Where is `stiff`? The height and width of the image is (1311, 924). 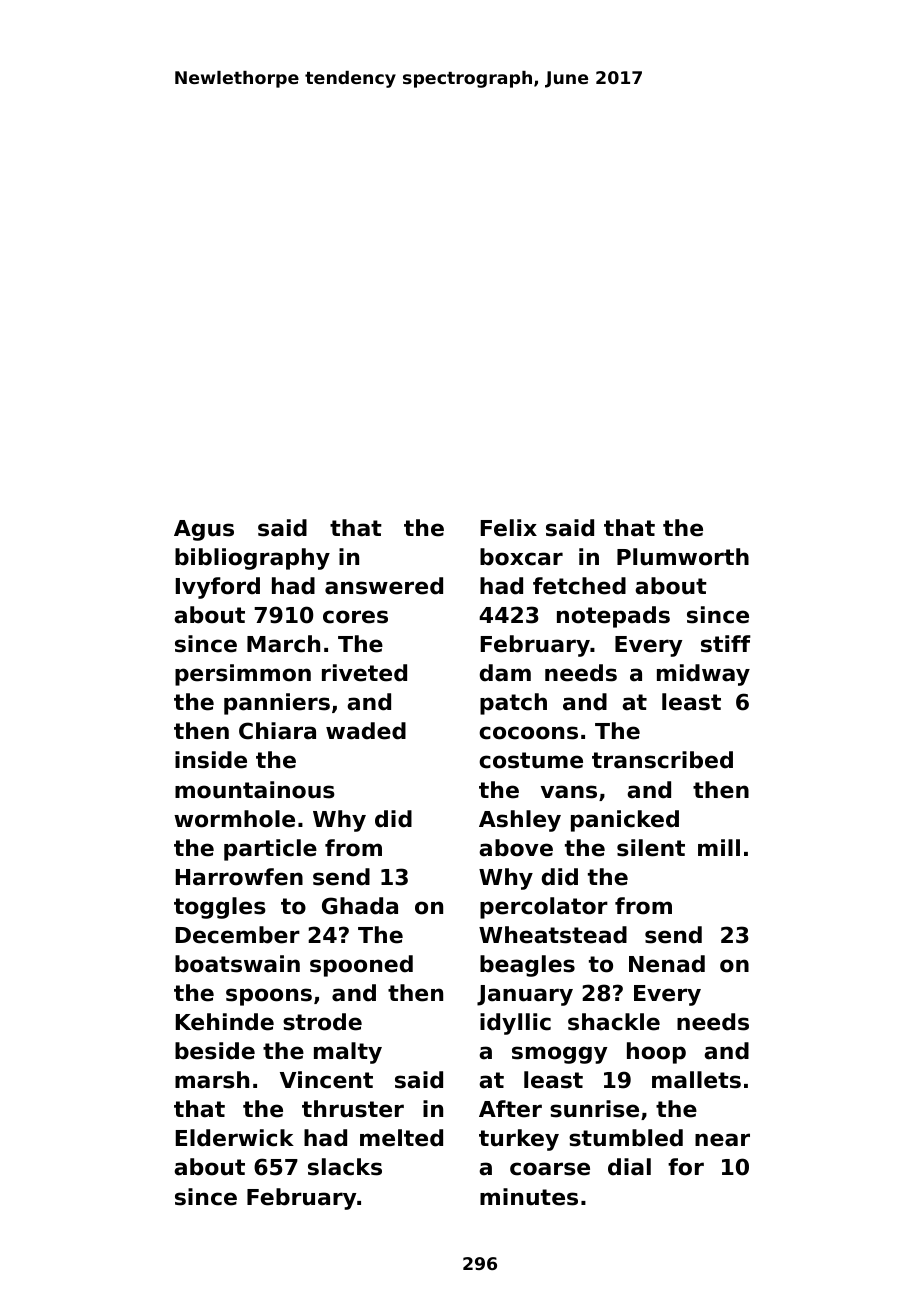 stiff is located at coordinates (726, 644).
